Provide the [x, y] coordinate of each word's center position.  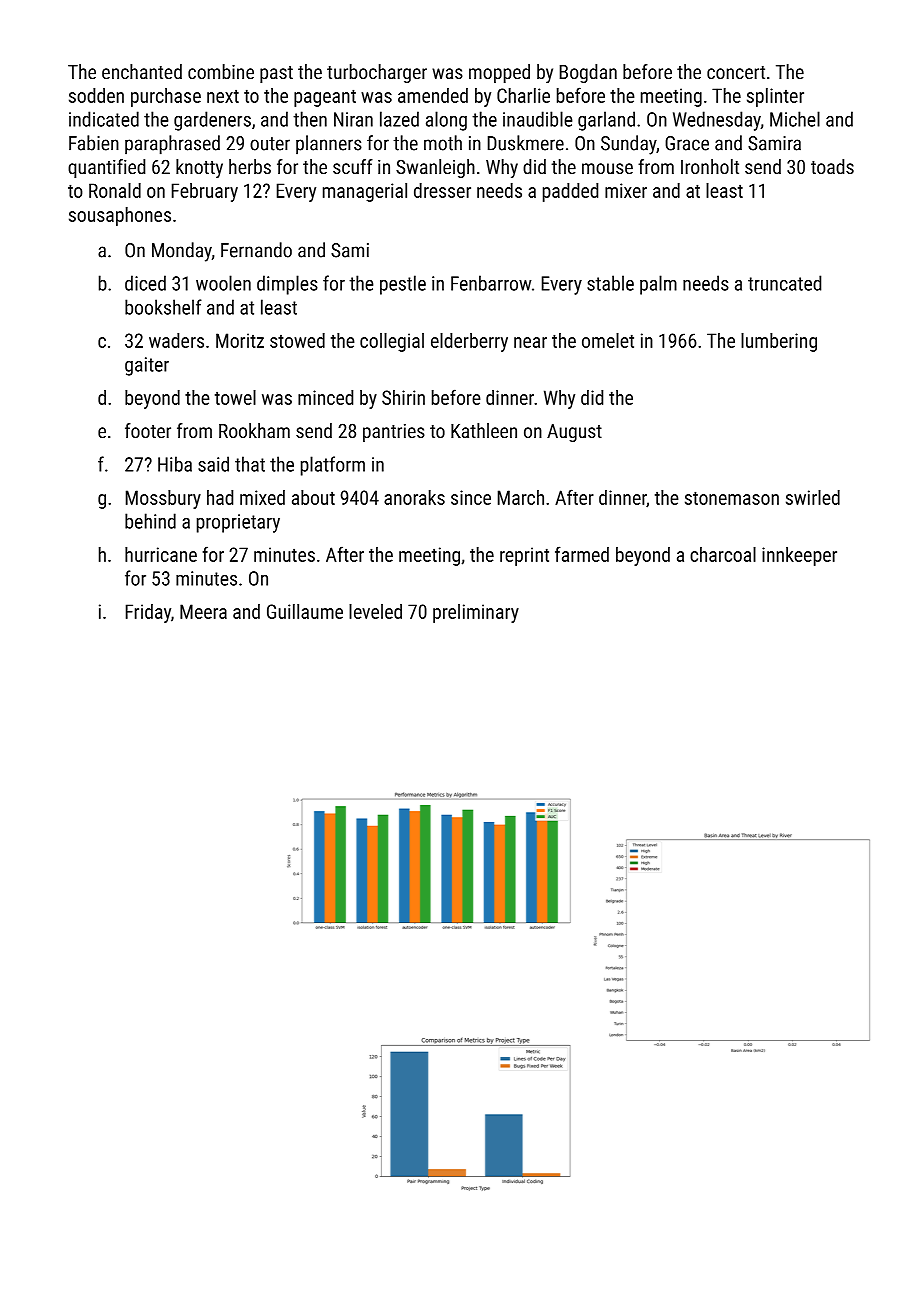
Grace [687, 143]
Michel [795, 119]
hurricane [161, 554]
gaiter [147, 366]
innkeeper [799, 556]
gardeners [212, 121]
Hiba [175, 464]
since [471, 497]
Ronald [115, 190]
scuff [353, 166]
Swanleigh [435, 168]
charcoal [723, 554]
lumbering [779, 342]
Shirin [403, 397]
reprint [524, 556]
